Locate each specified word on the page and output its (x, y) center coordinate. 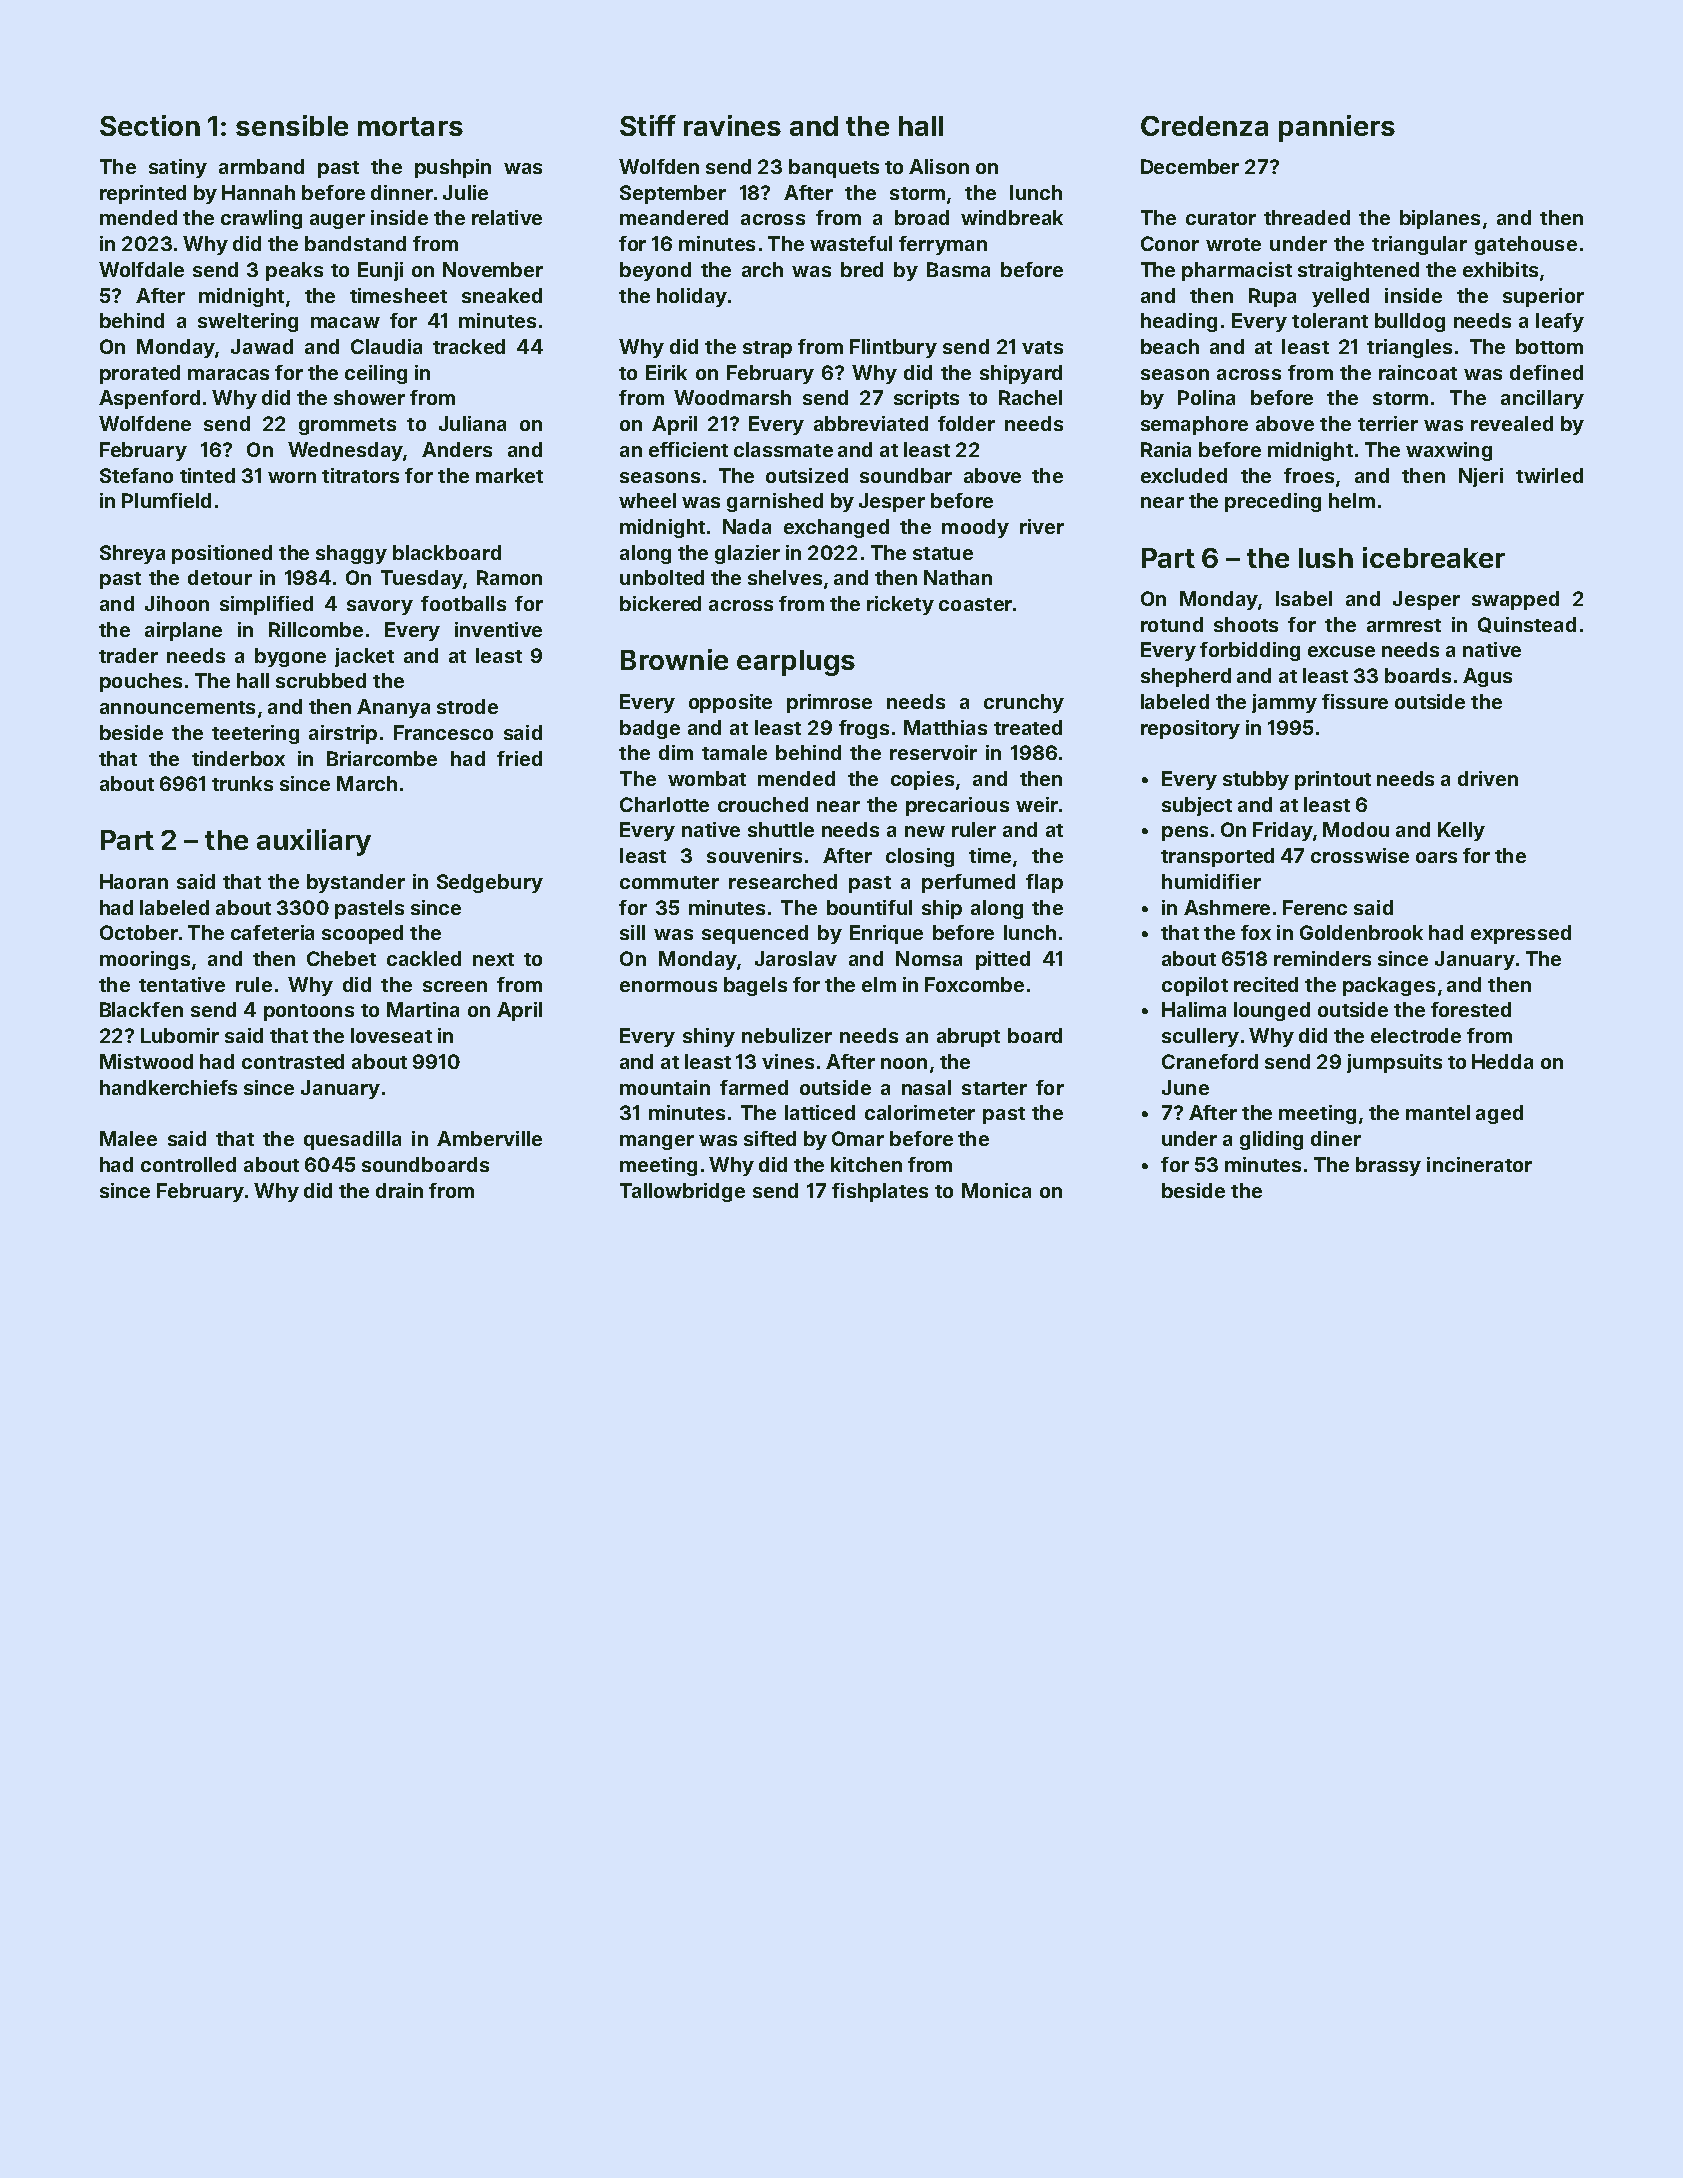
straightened (1358, 271)
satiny (178, 168)
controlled (188, 1164)
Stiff (648, 125)
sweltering (248, 322)
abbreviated (871, 423)
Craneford (1210, 1061)
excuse (1341, 651)
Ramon (509, 577)
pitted (1003, 960)
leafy (1560, 322)
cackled (424, 958)
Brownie (674, 659)
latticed (820, 1112)
